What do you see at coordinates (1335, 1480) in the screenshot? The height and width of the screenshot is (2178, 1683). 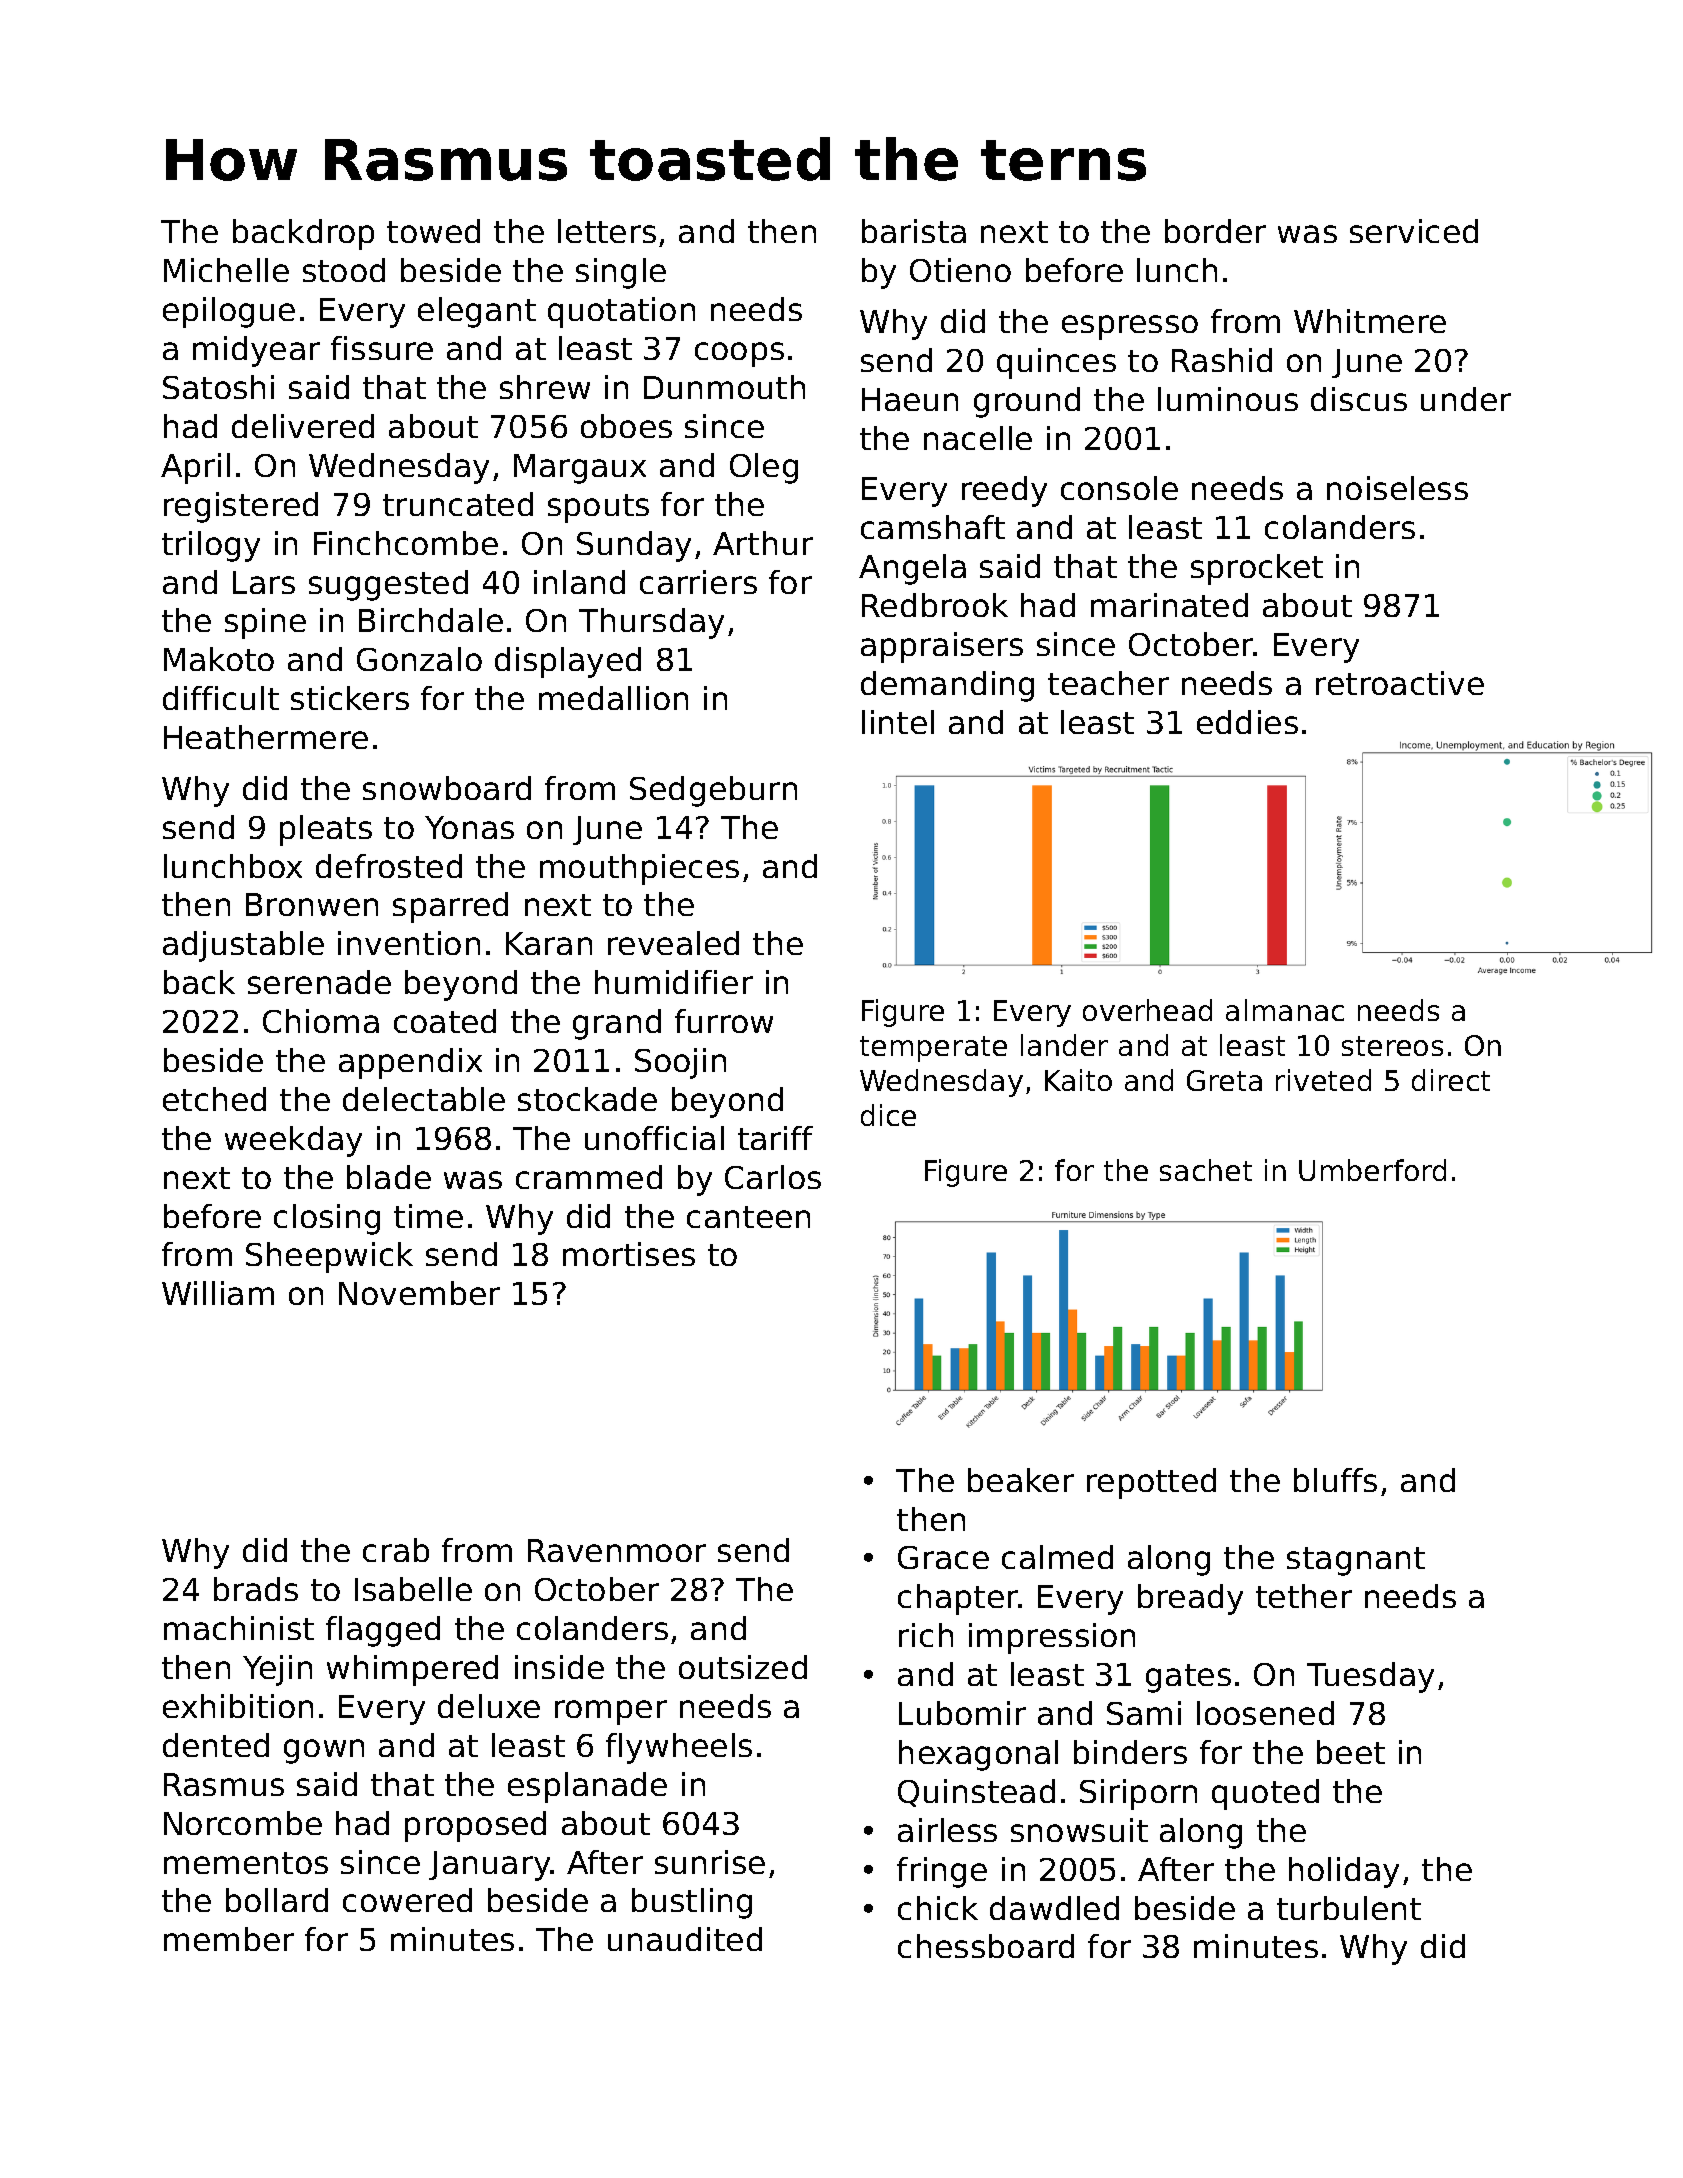 I see `bluffs` at bounding box center [1335, 1480].
